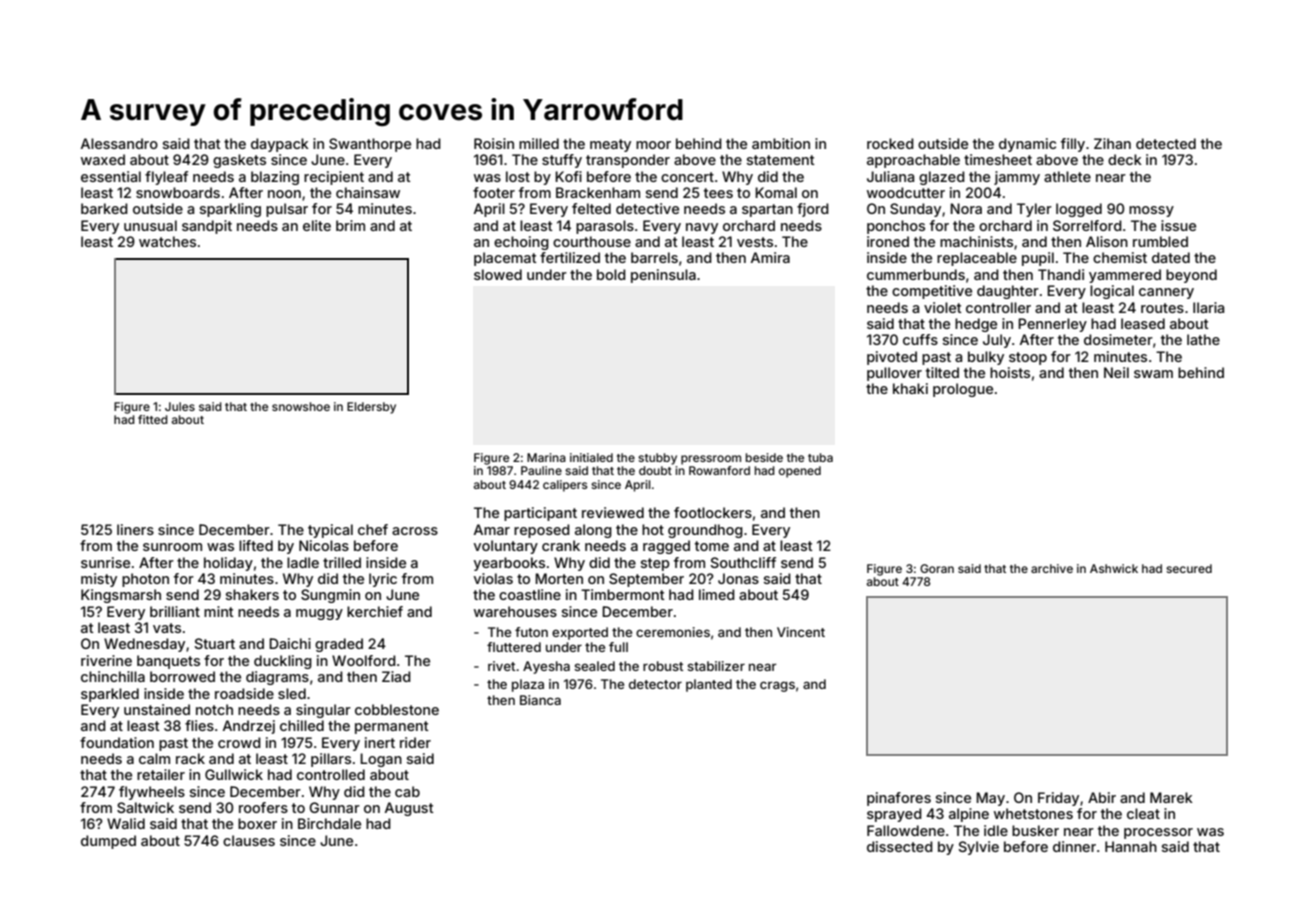 The image size is (1308, 924). I want to click on flywheels, so click(152, 793).
